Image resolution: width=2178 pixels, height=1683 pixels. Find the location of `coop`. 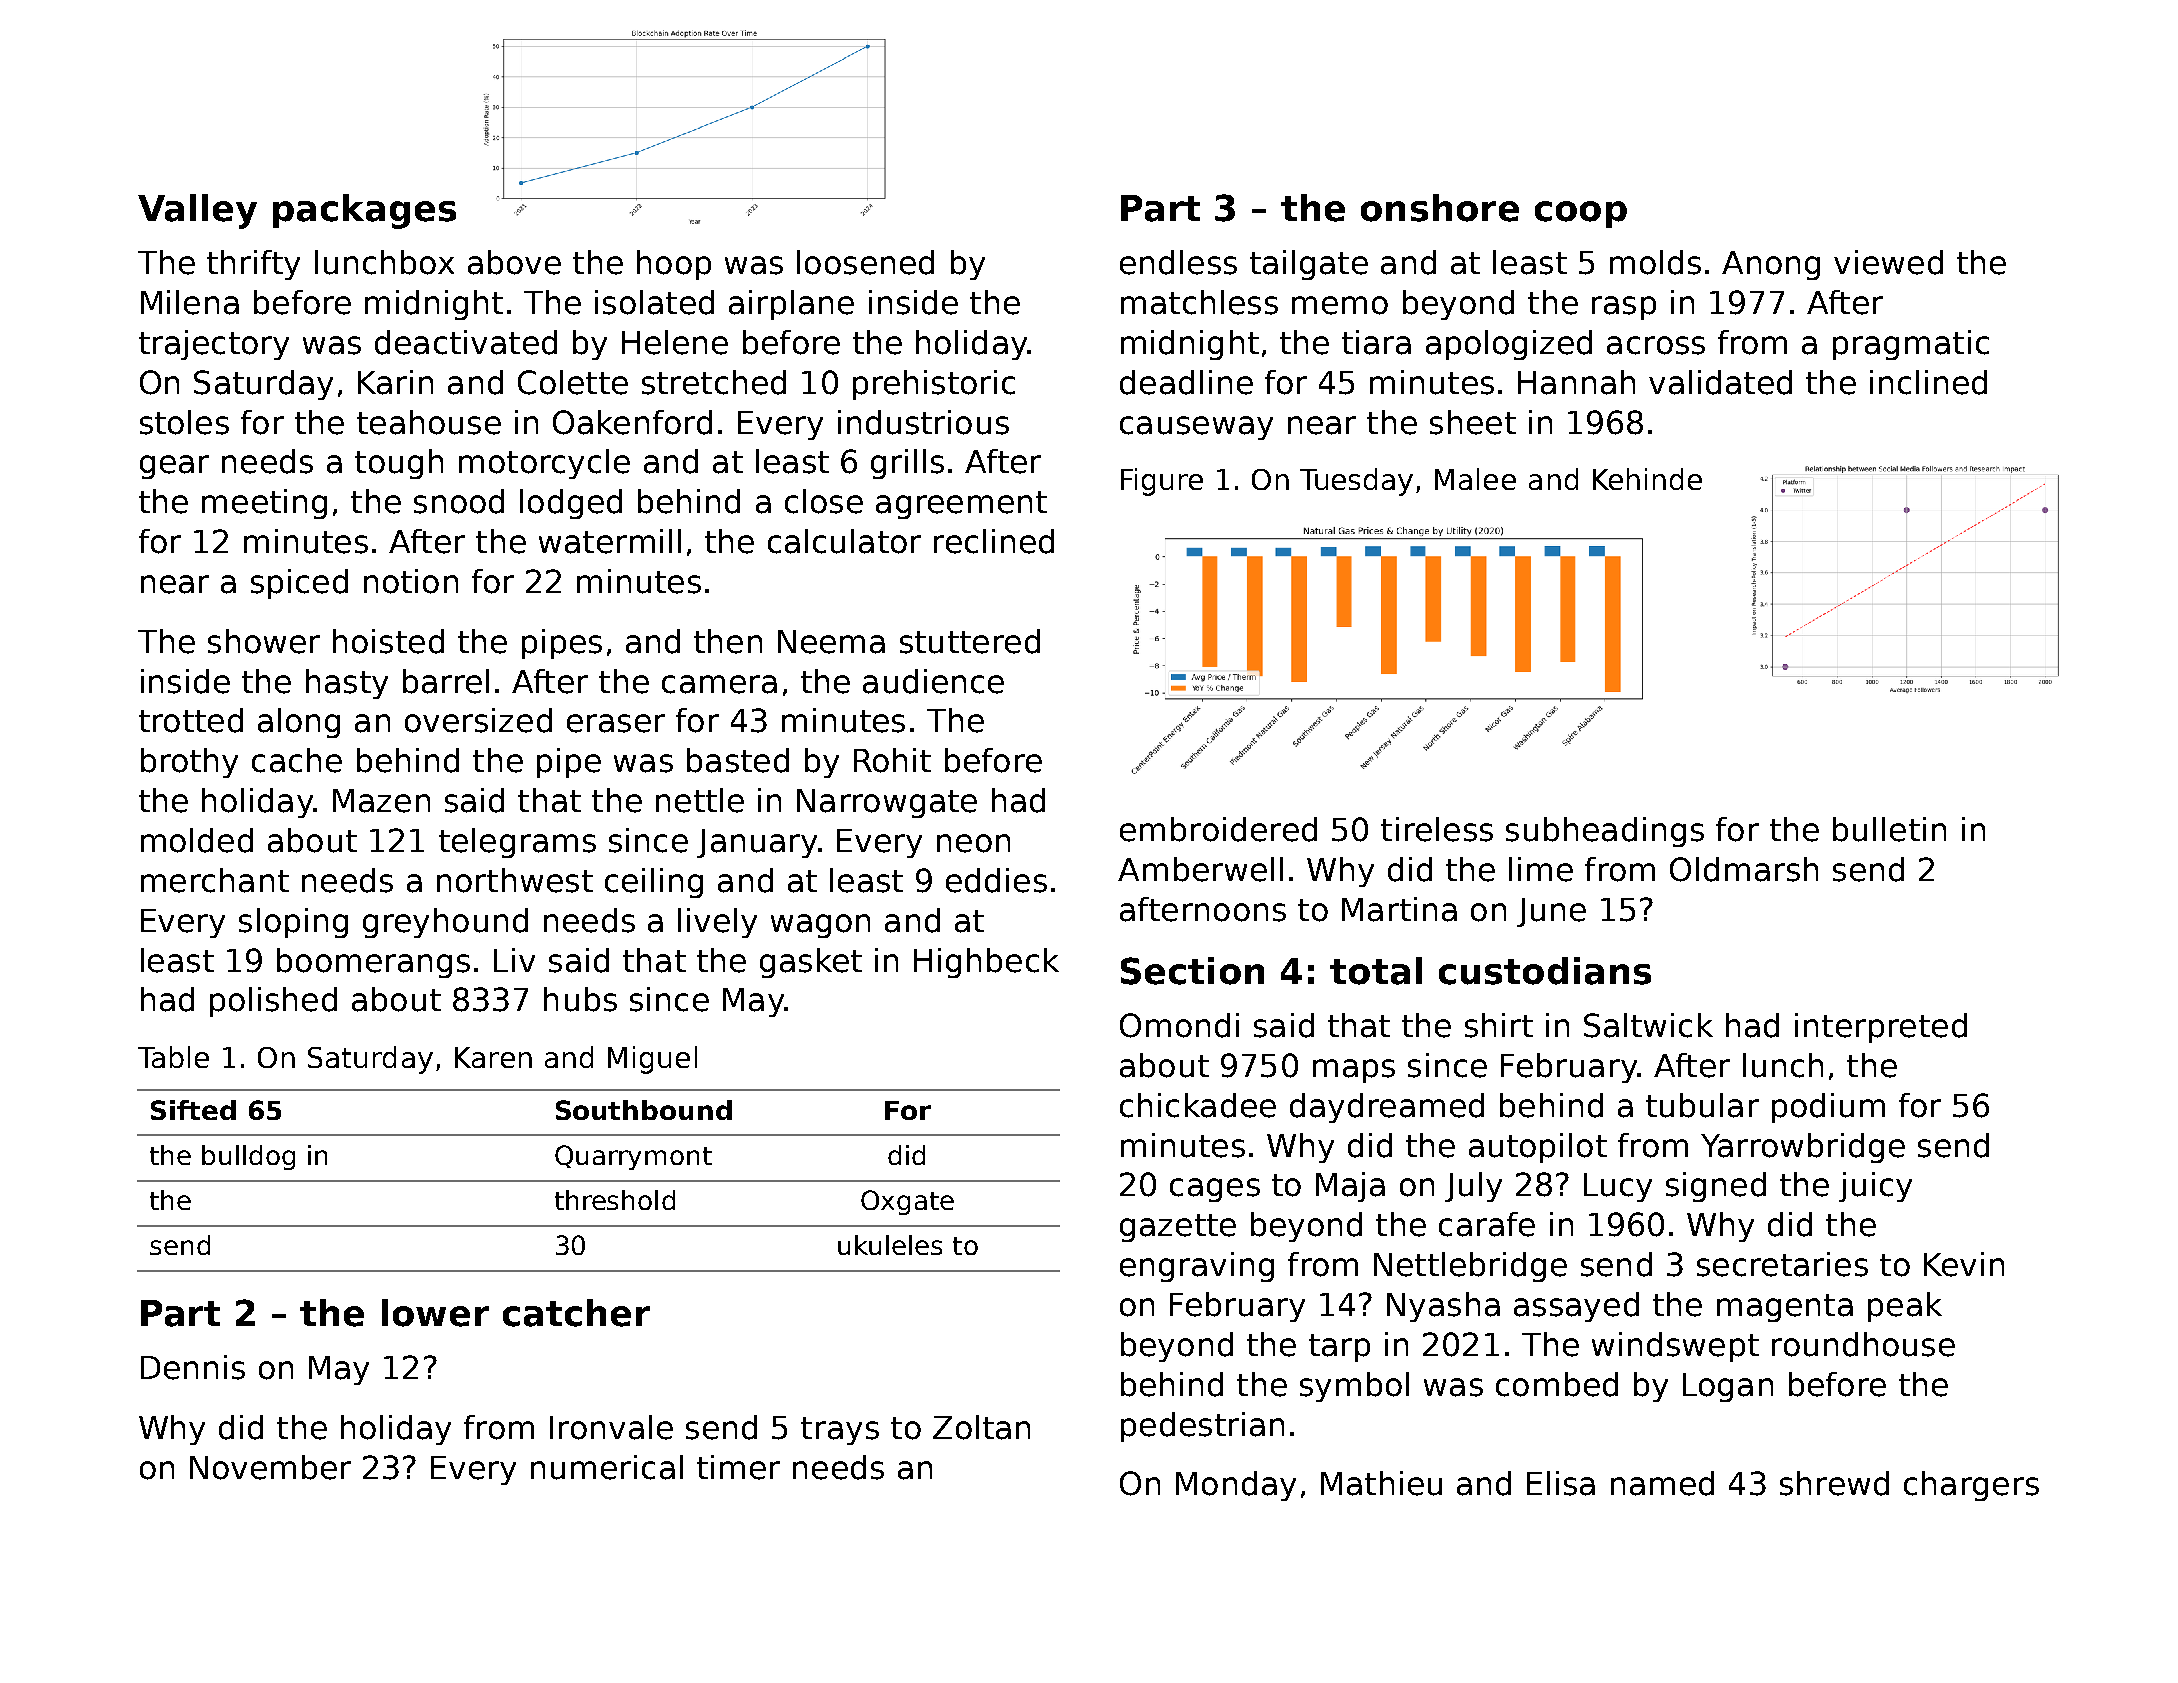

coop is located at coordinates (1581, 214).
